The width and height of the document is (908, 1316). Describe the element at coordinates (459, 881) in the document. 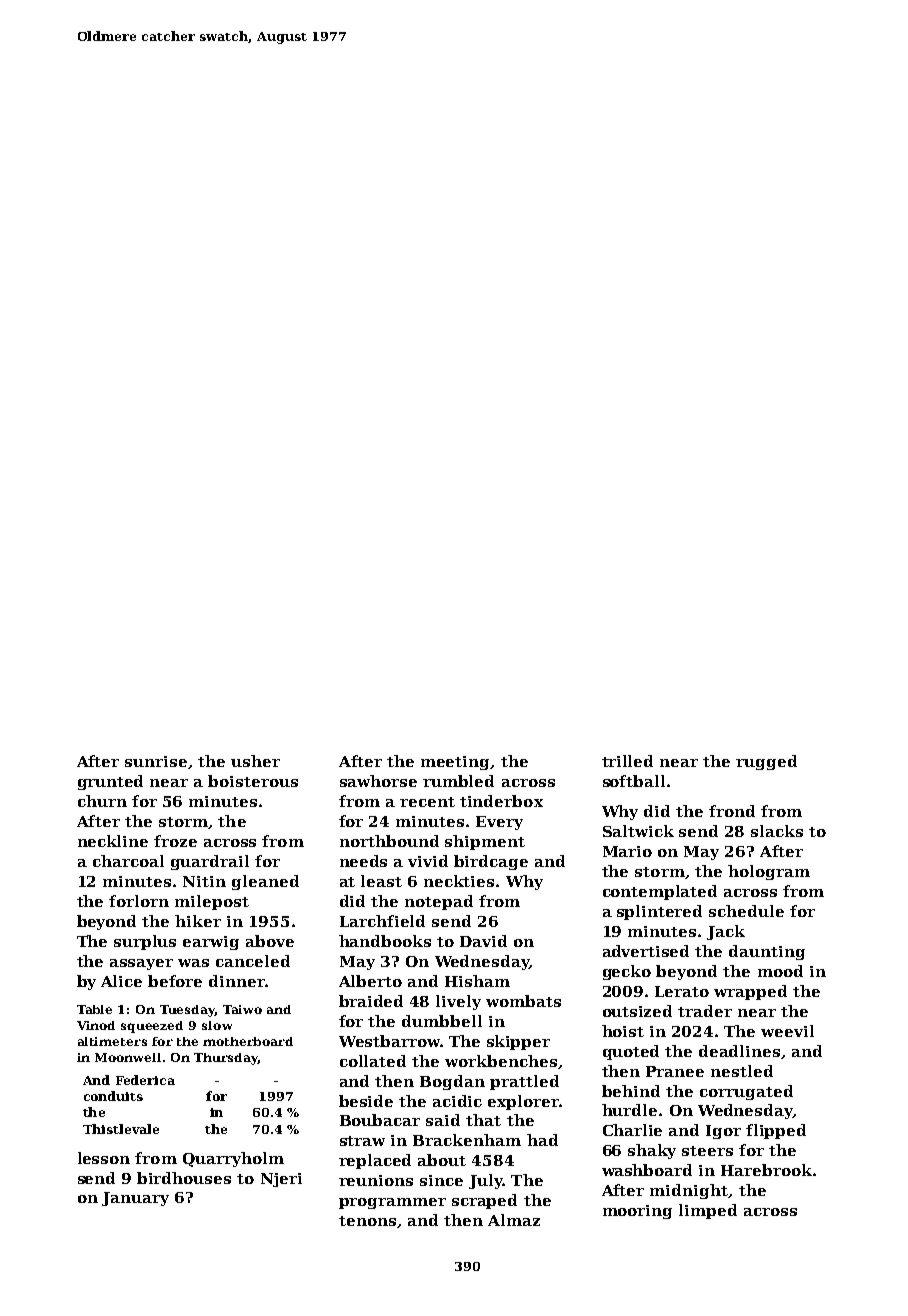

I see `neckties` at that location.
